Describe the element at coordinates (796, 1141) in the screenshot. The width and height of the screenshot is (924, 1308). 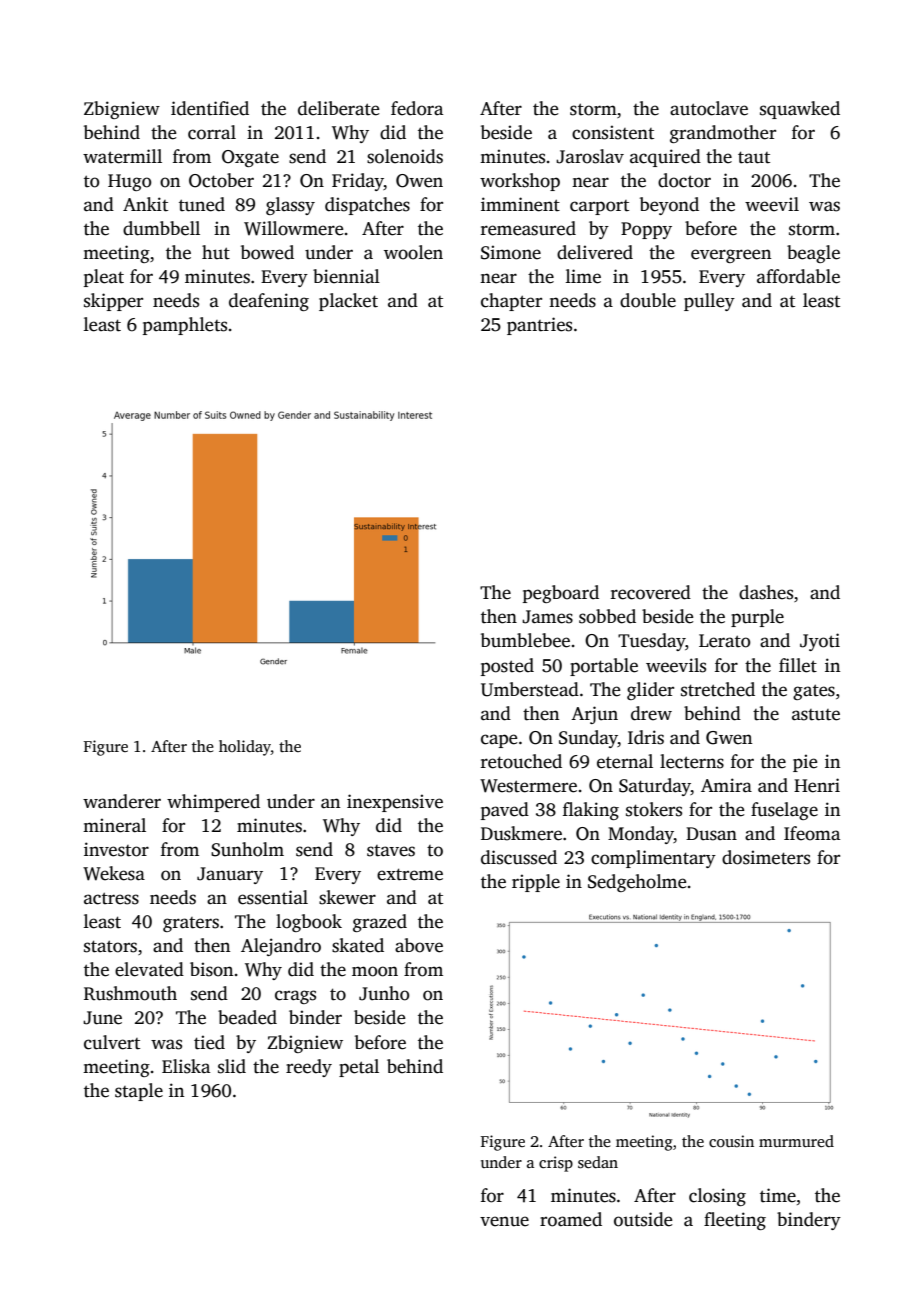
I see `murmured` at that location.
